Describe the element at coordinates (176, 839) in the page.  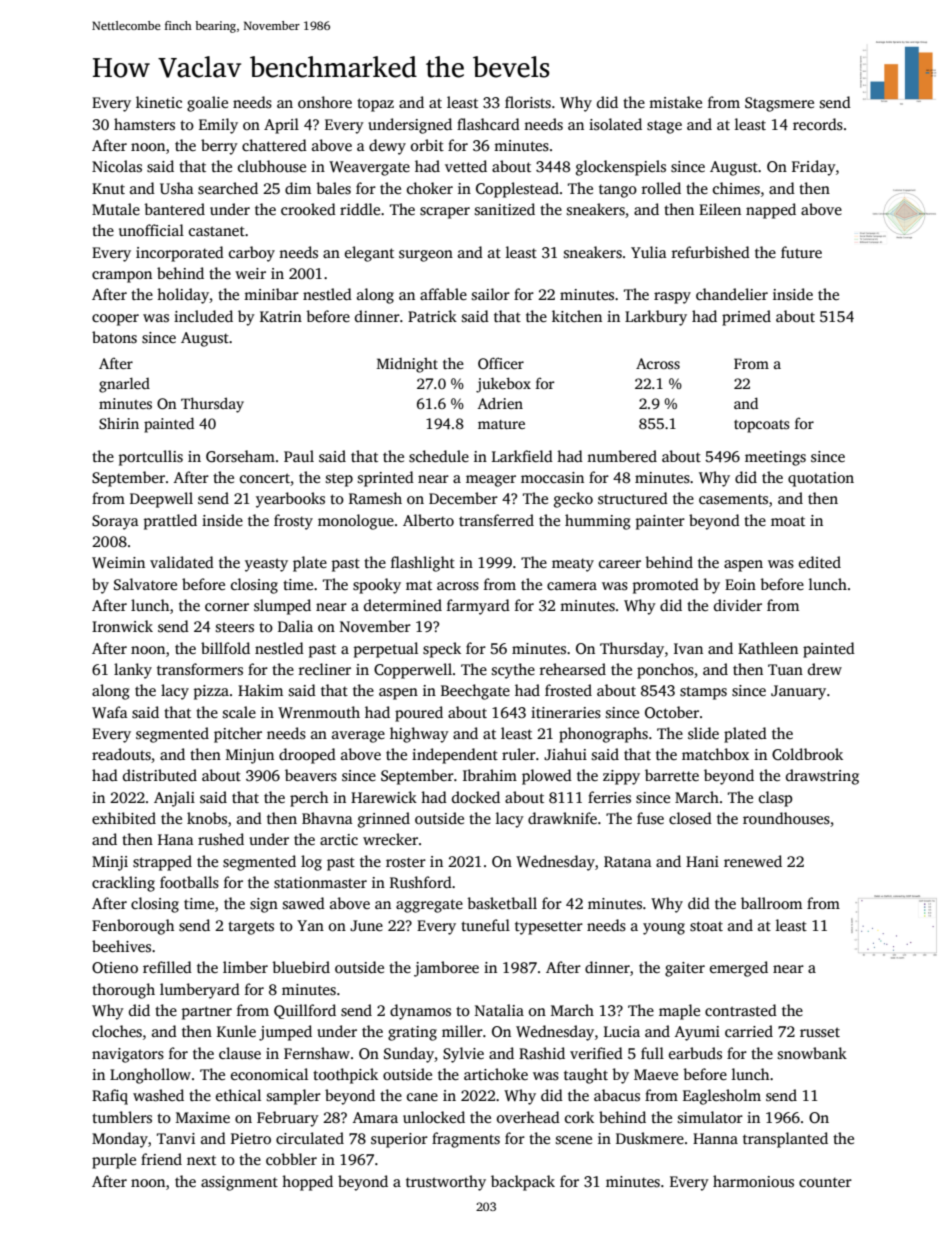
I see `Hana` at that location.
